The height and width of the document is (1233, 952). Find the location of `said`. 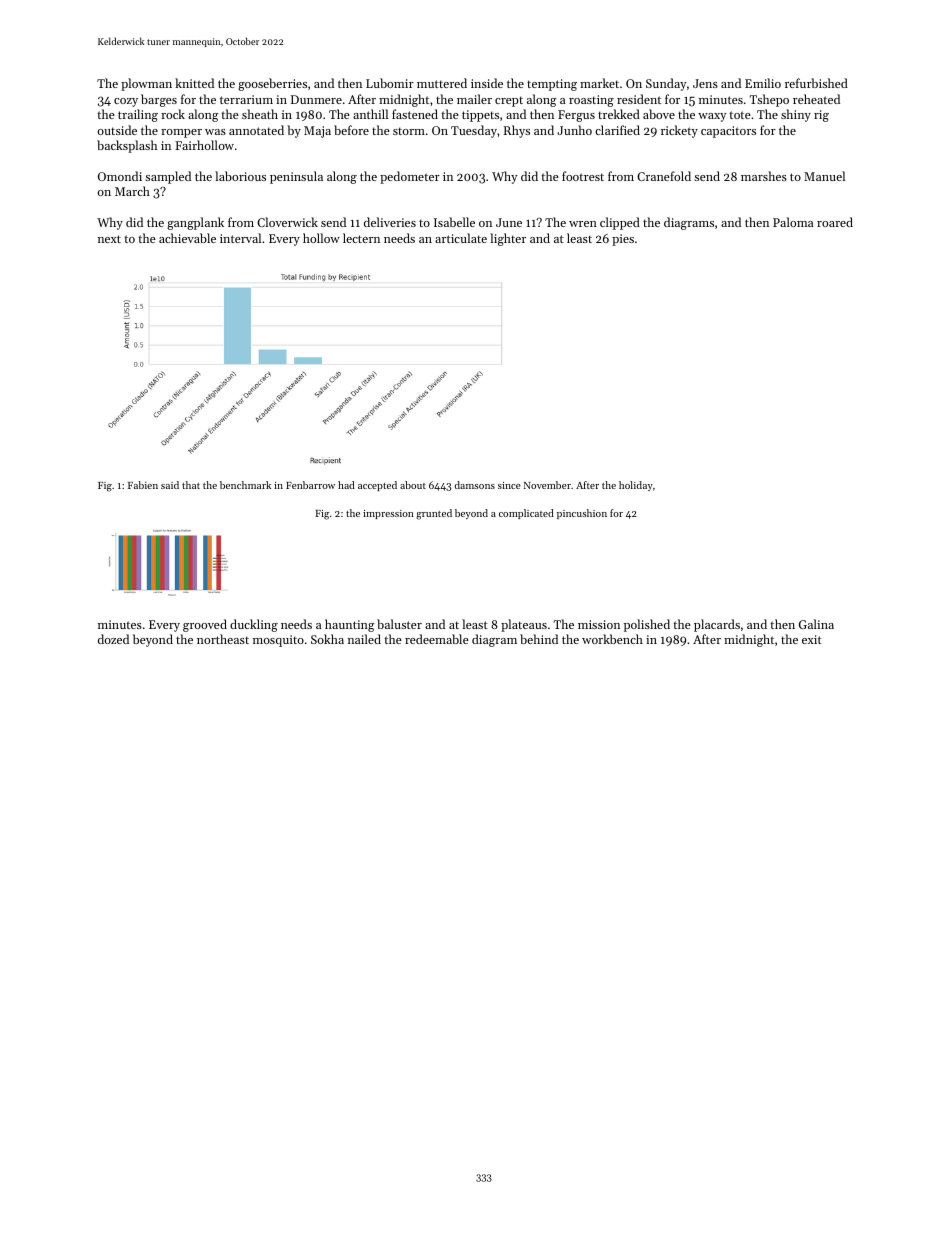

said is located at coordinates (170, 485).
